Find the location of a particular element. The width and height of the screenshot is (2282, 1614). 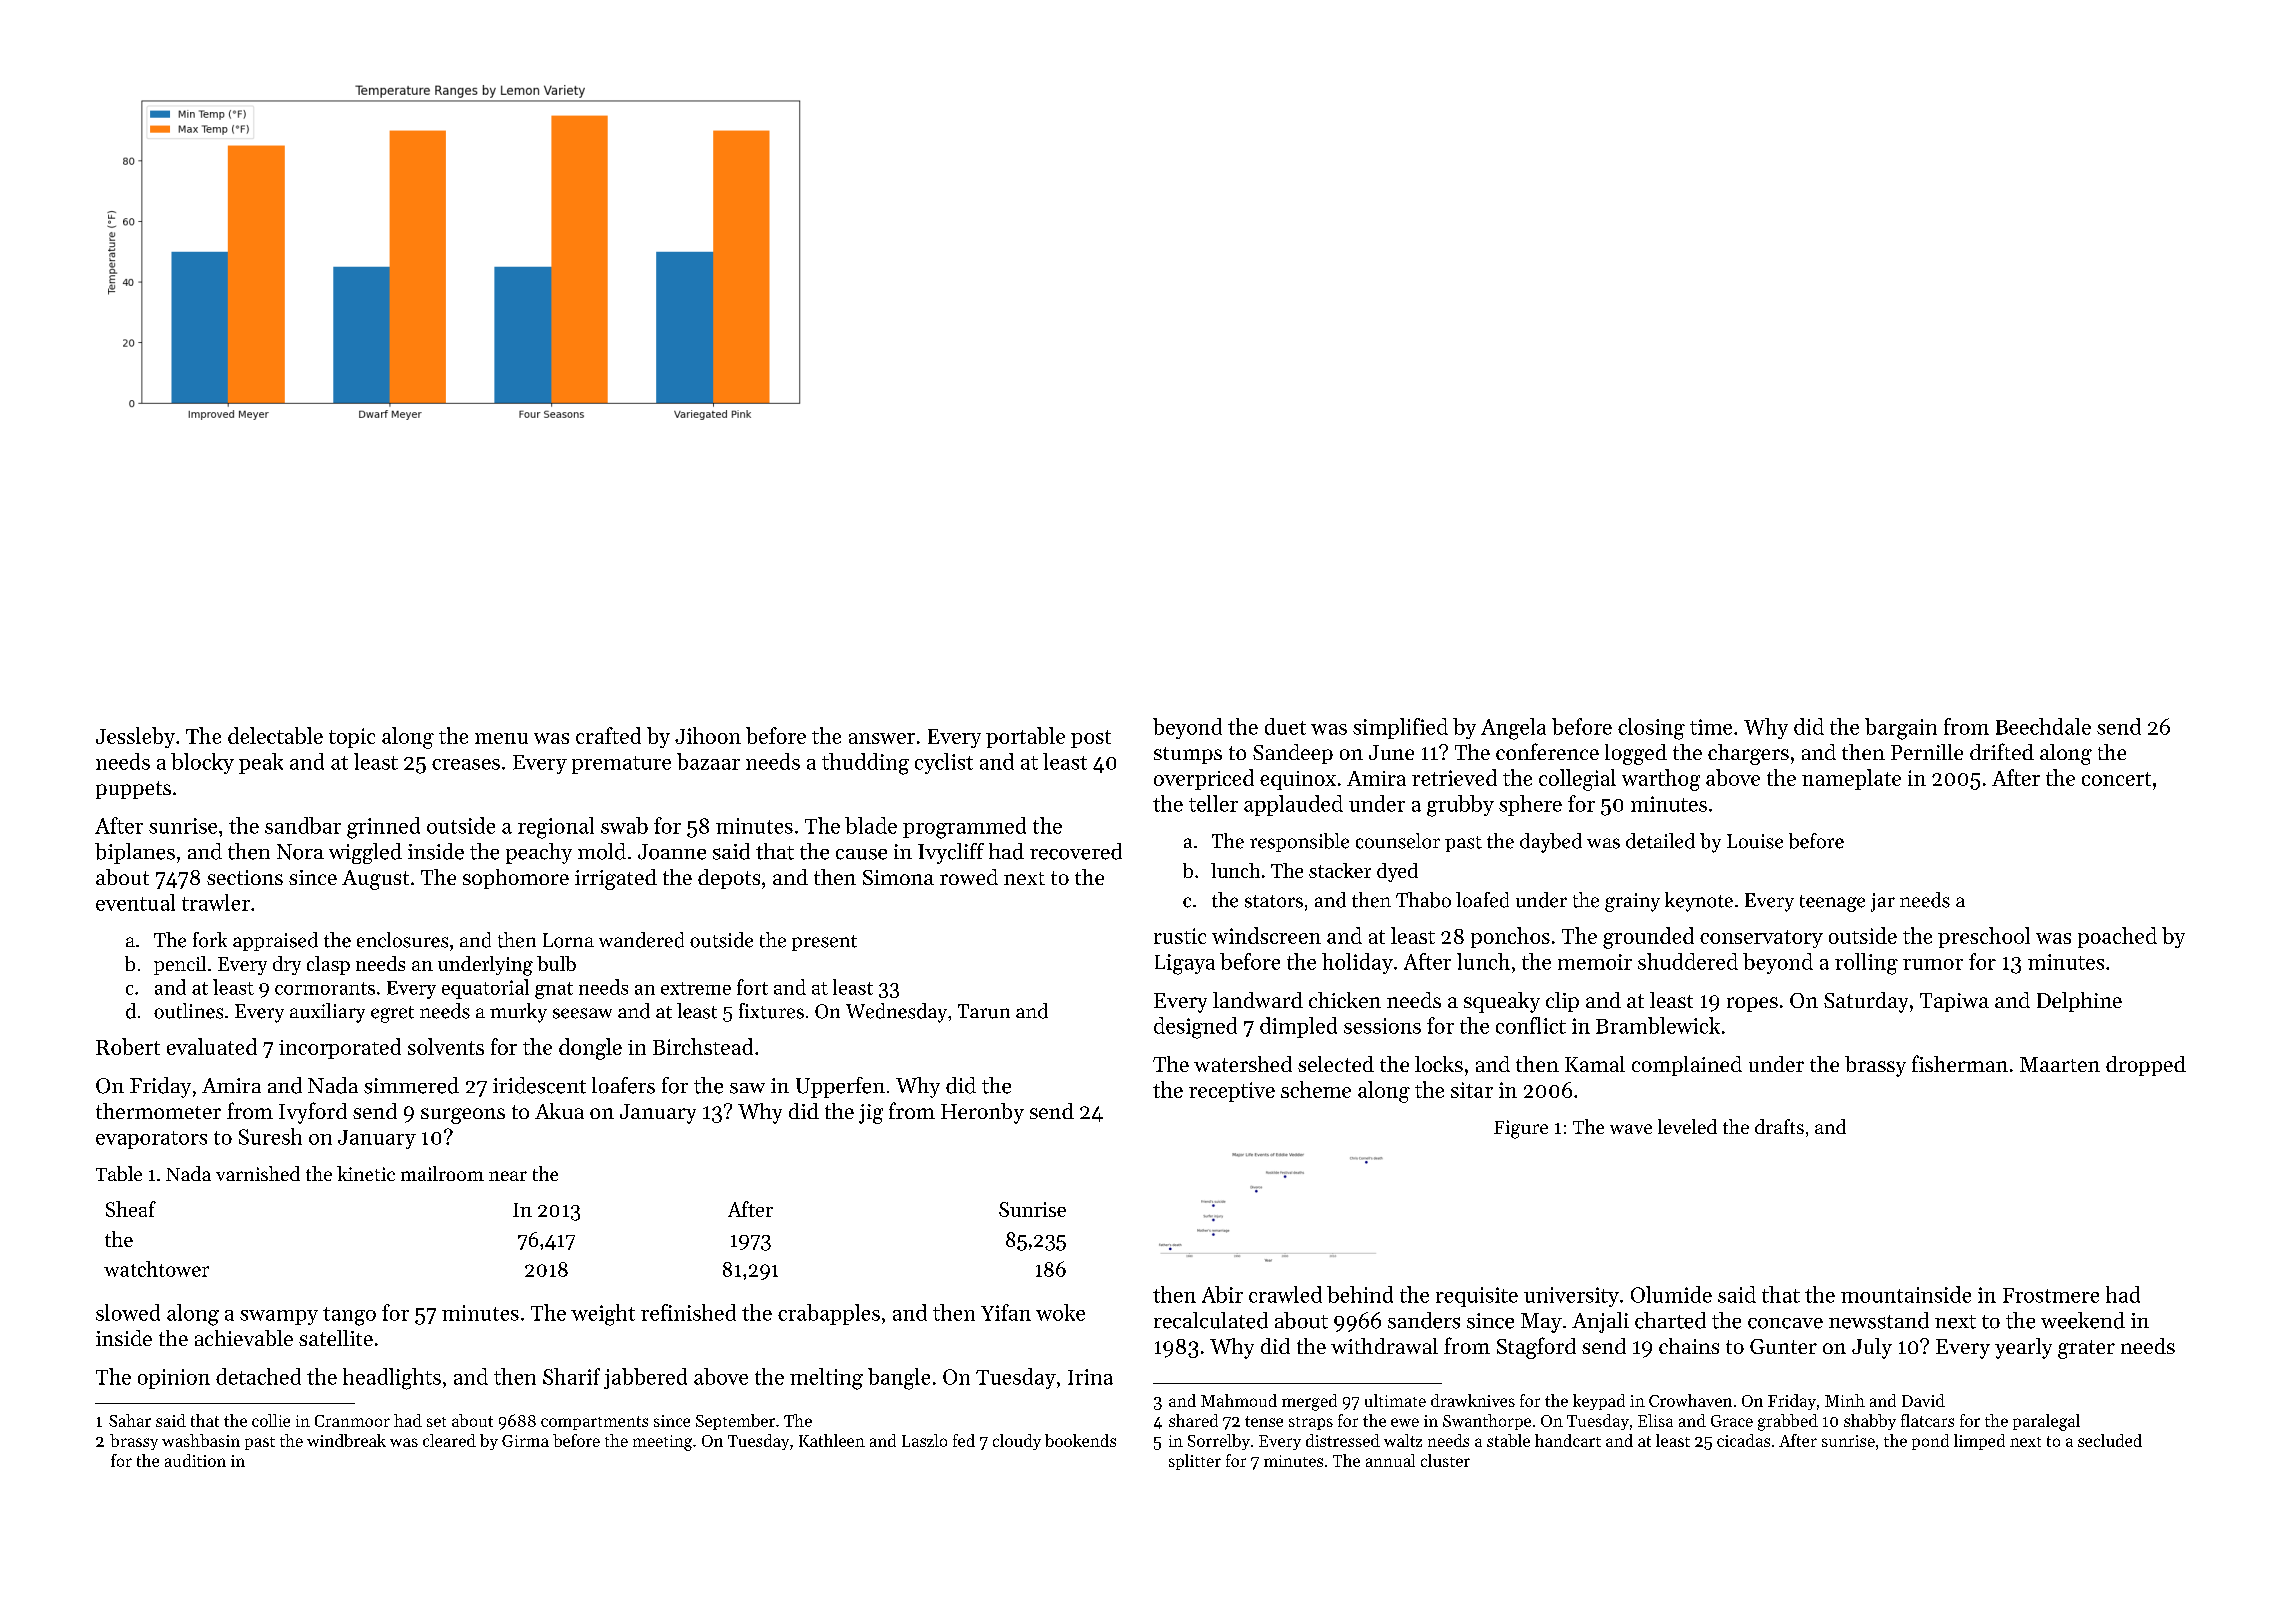

drafts is located at coordinates (1779, 1126).
